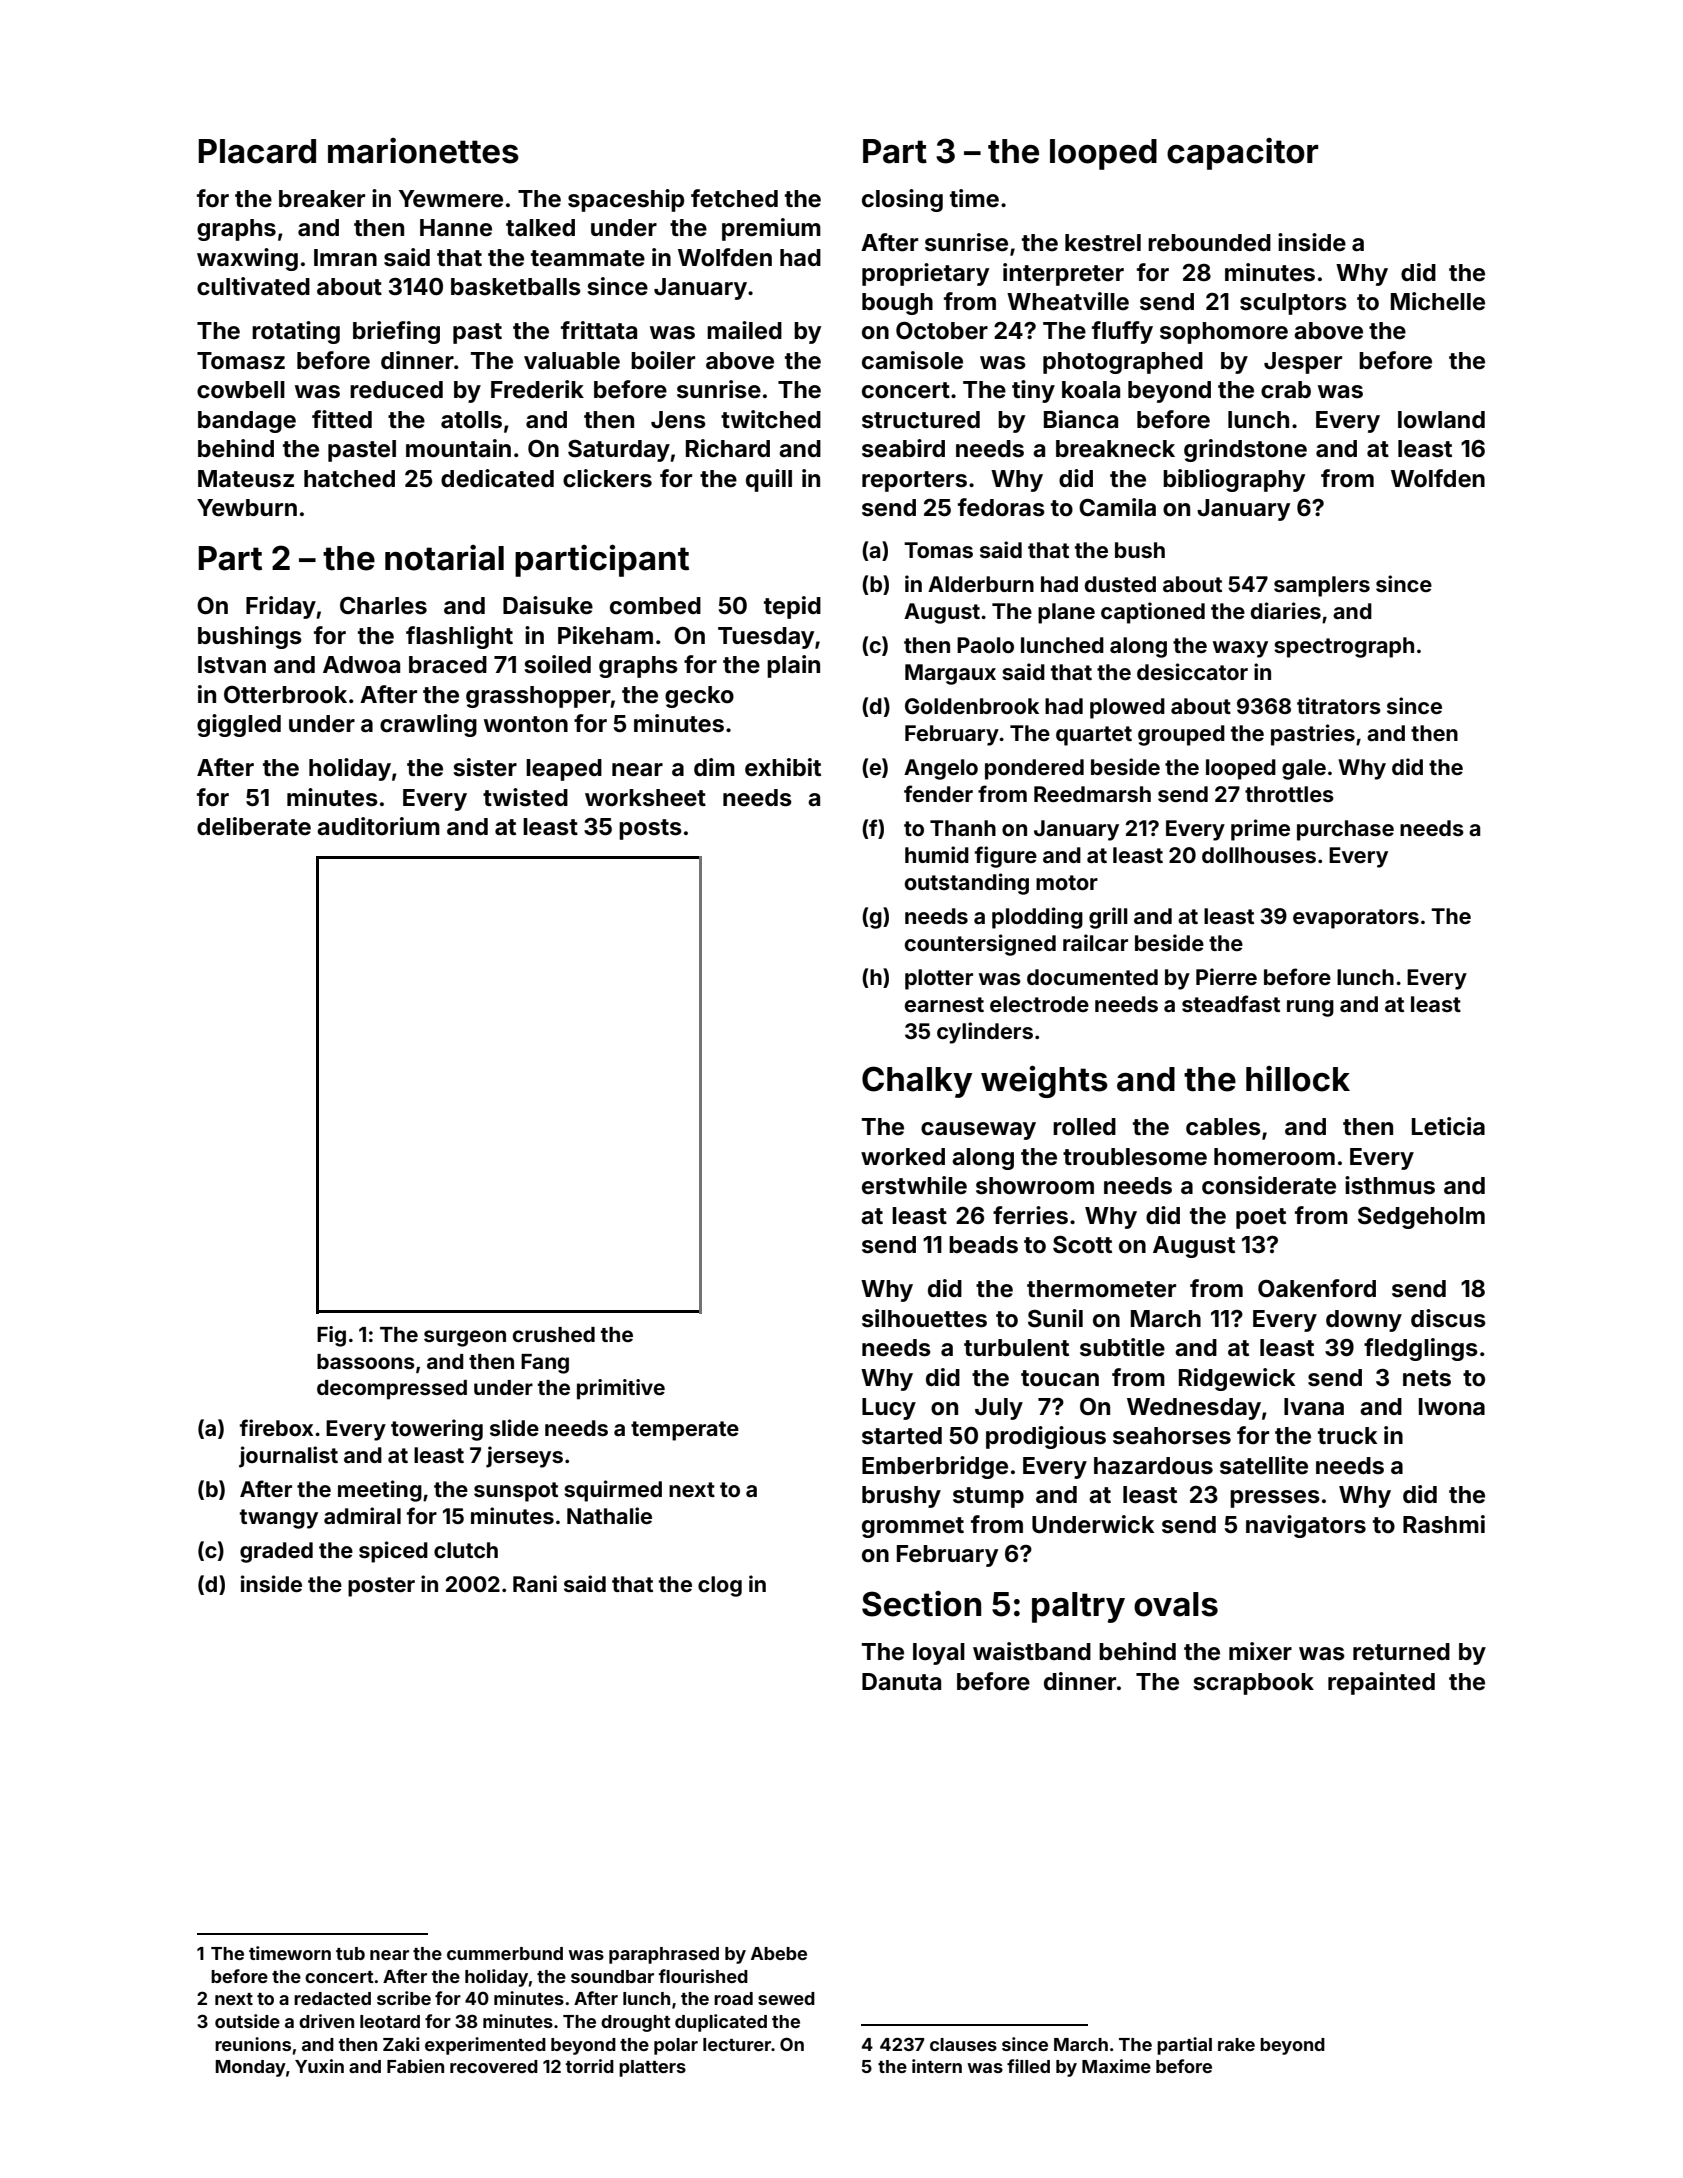  I want to click on towering, so click(437, 1430).
